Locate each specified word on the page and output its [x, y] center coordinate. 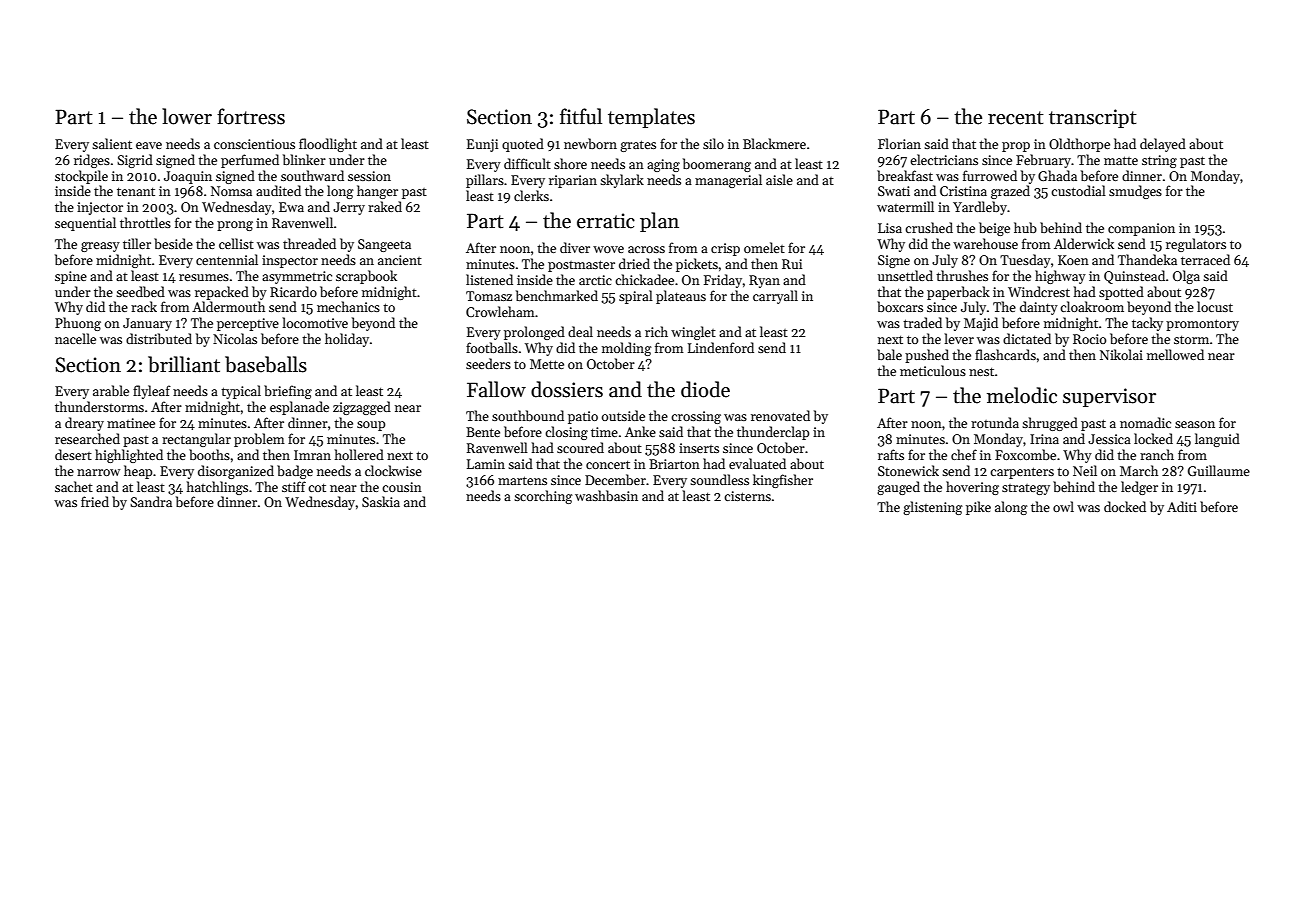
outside [623, 415]
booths [209, 454]
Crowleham [500, 311]
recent [1016, 118]
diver [575, 247]
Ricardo [293, 291]
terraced [1205, 259]
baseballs [266, 364]
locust [1215, 306]
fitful [581, 116]
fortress [251, 116]
